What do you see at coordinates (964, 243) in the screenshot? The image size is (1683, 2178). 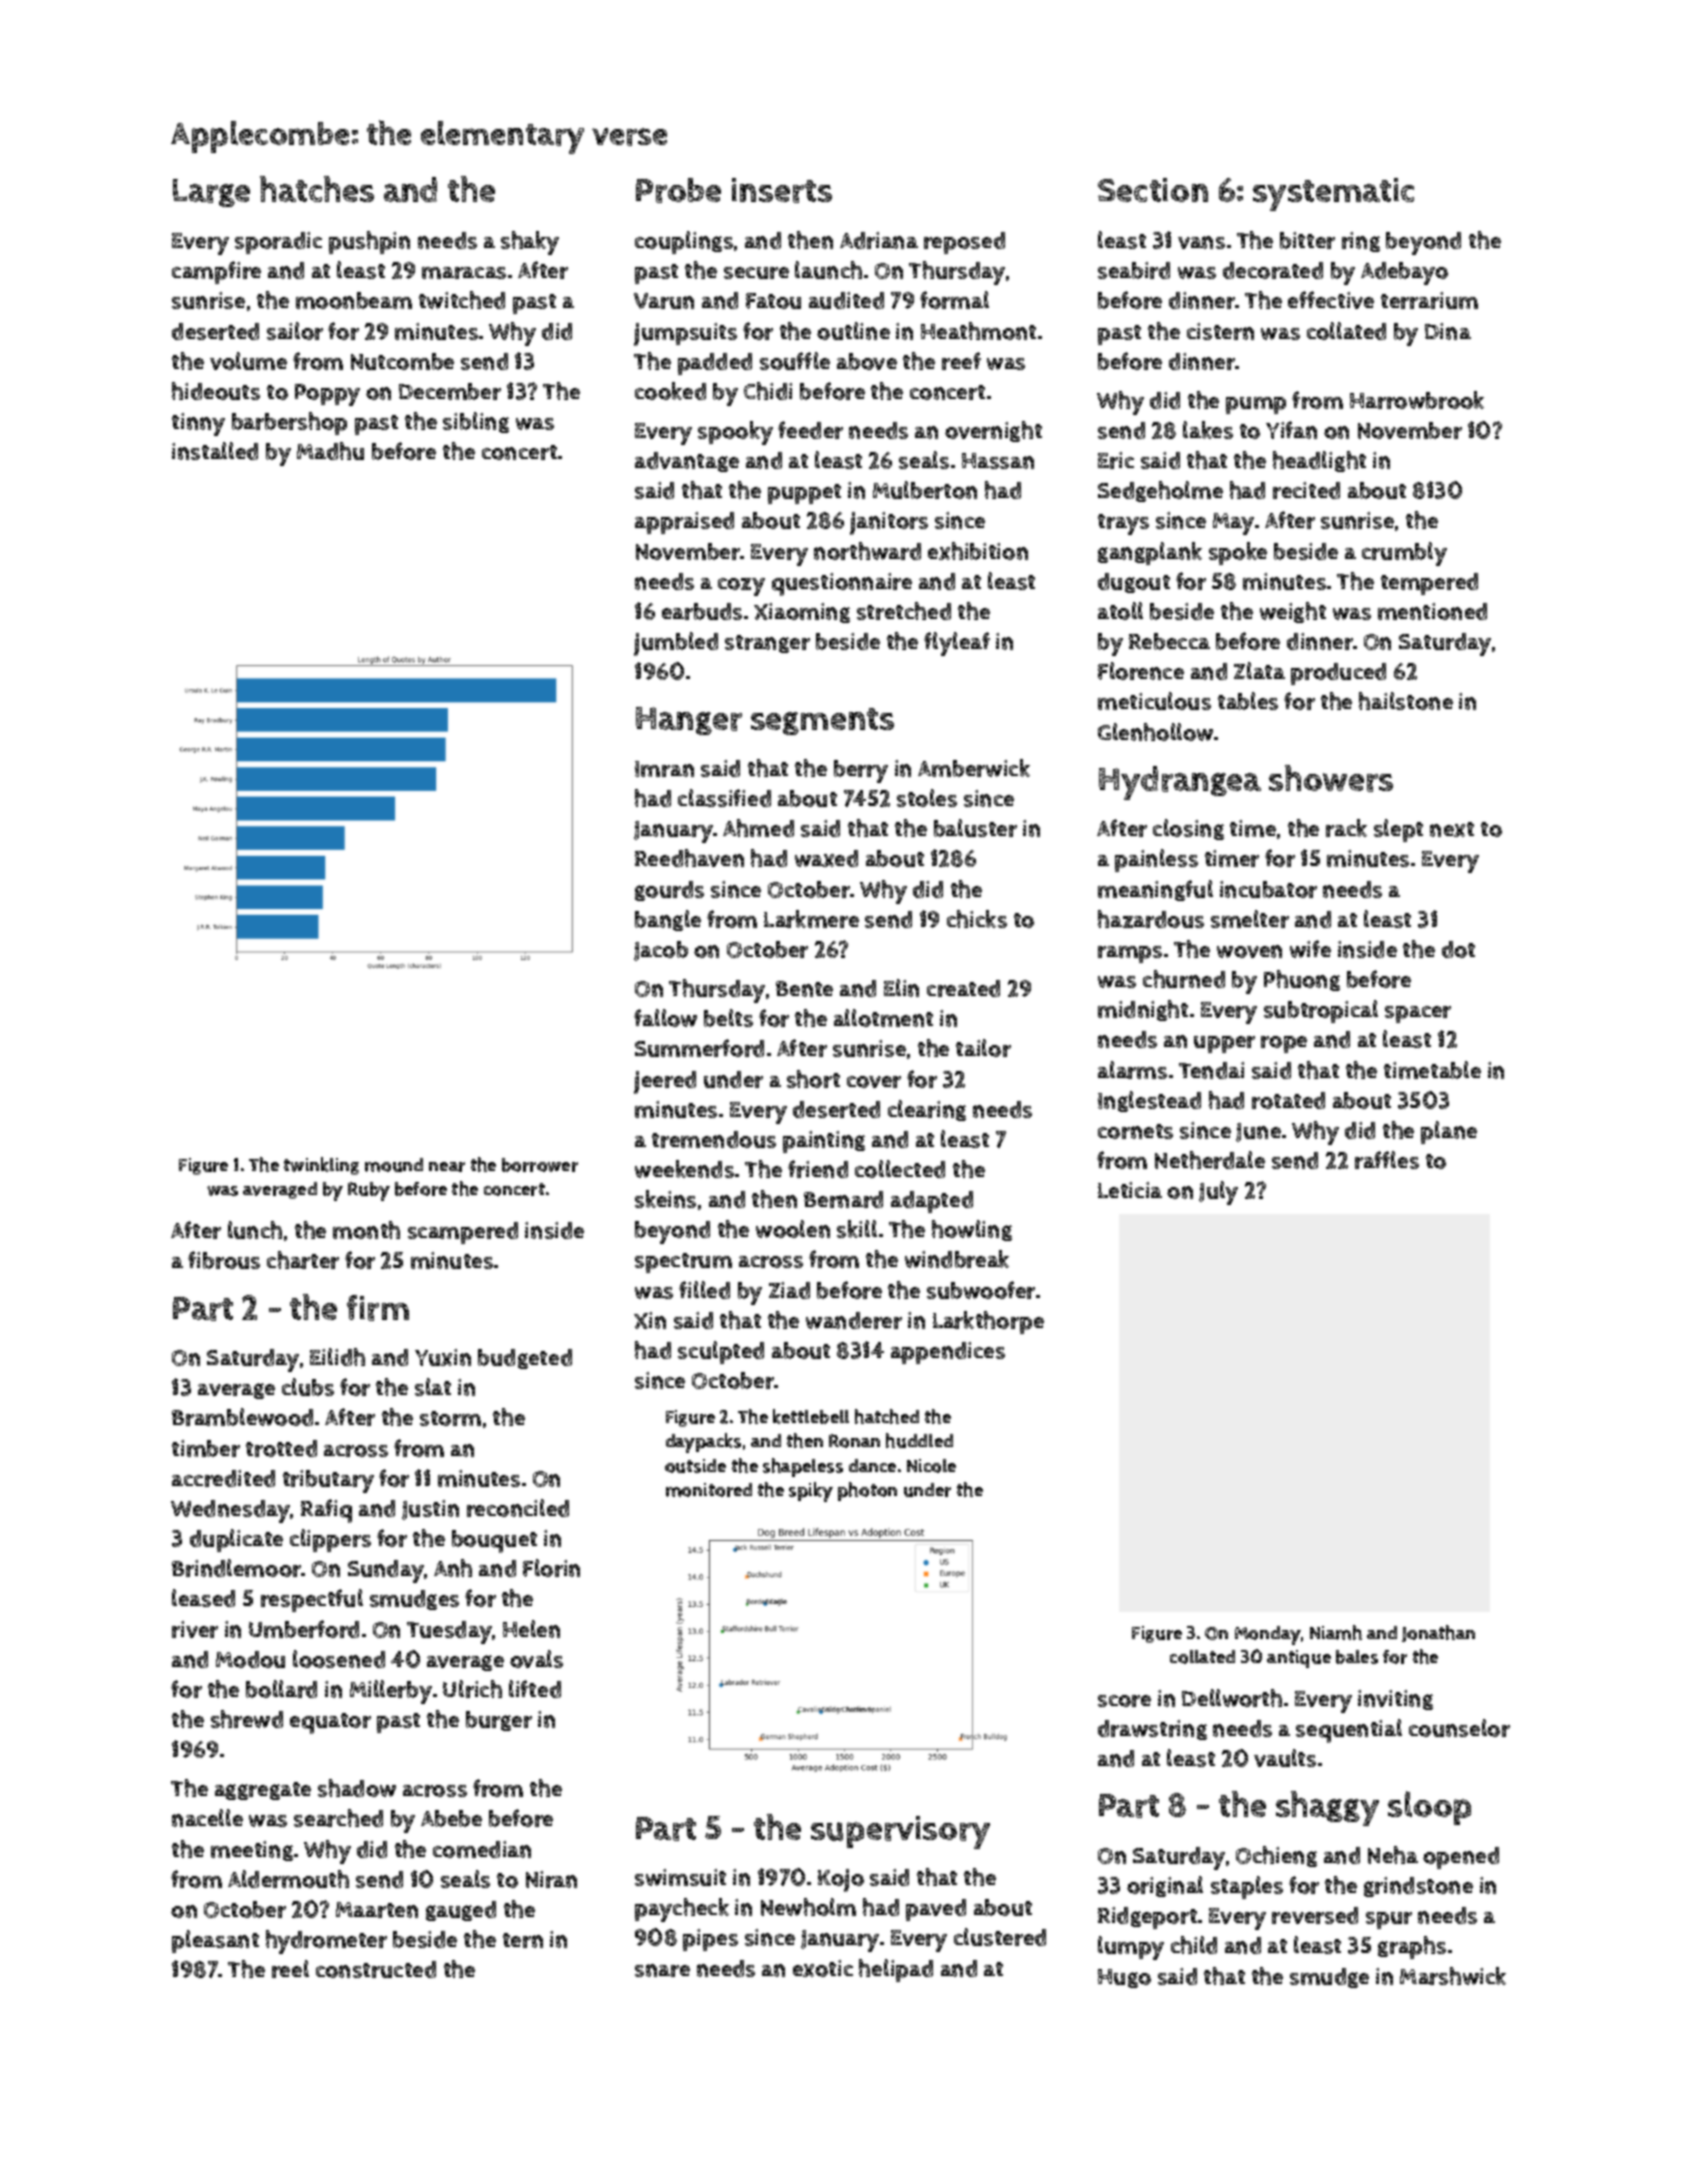 I see `reposed` at bounding box center [964, 243].
